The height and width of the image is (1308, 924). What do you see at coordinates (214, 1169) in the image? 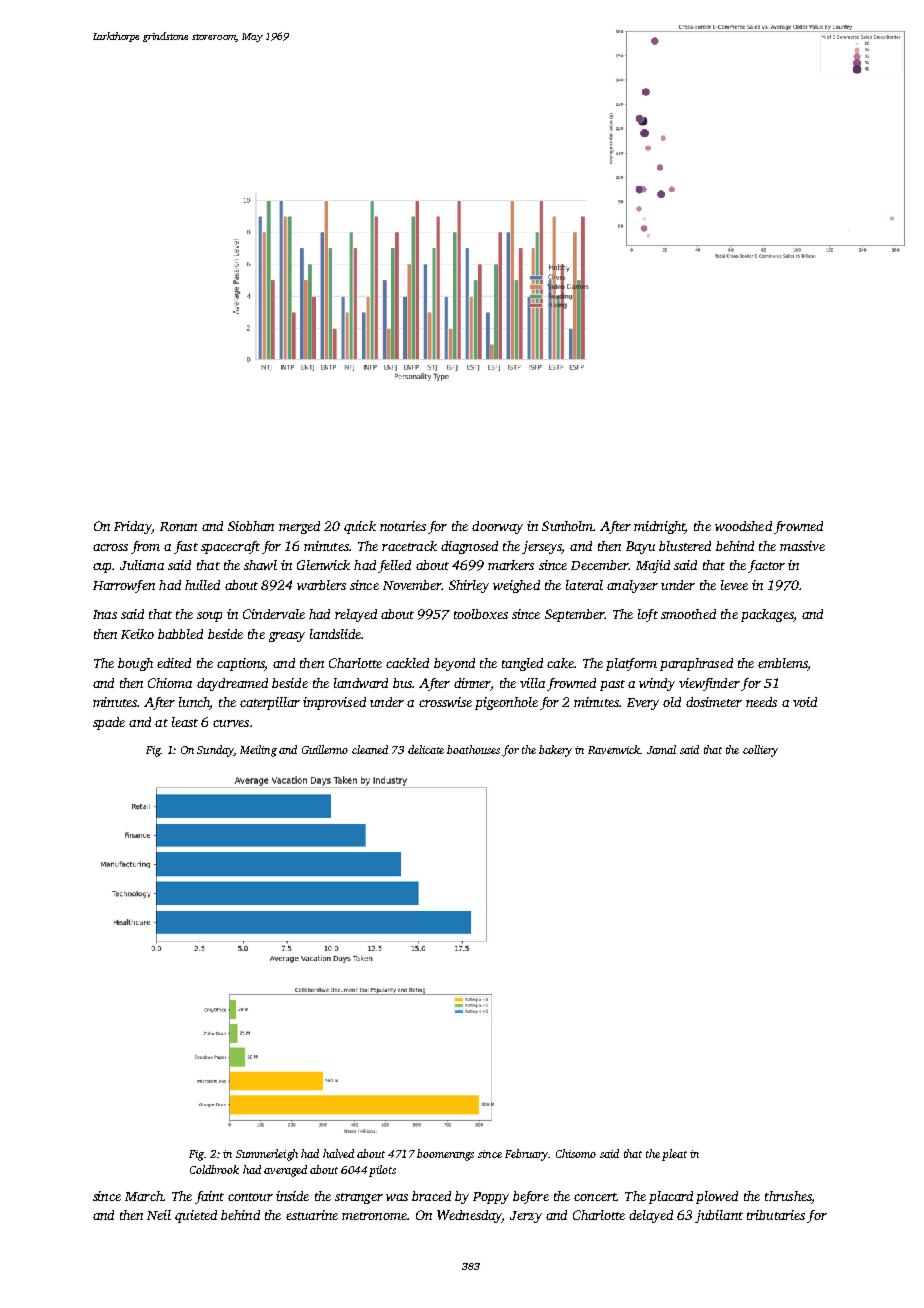
I see `Coldbrook` at bounding box center [214, 1169].
